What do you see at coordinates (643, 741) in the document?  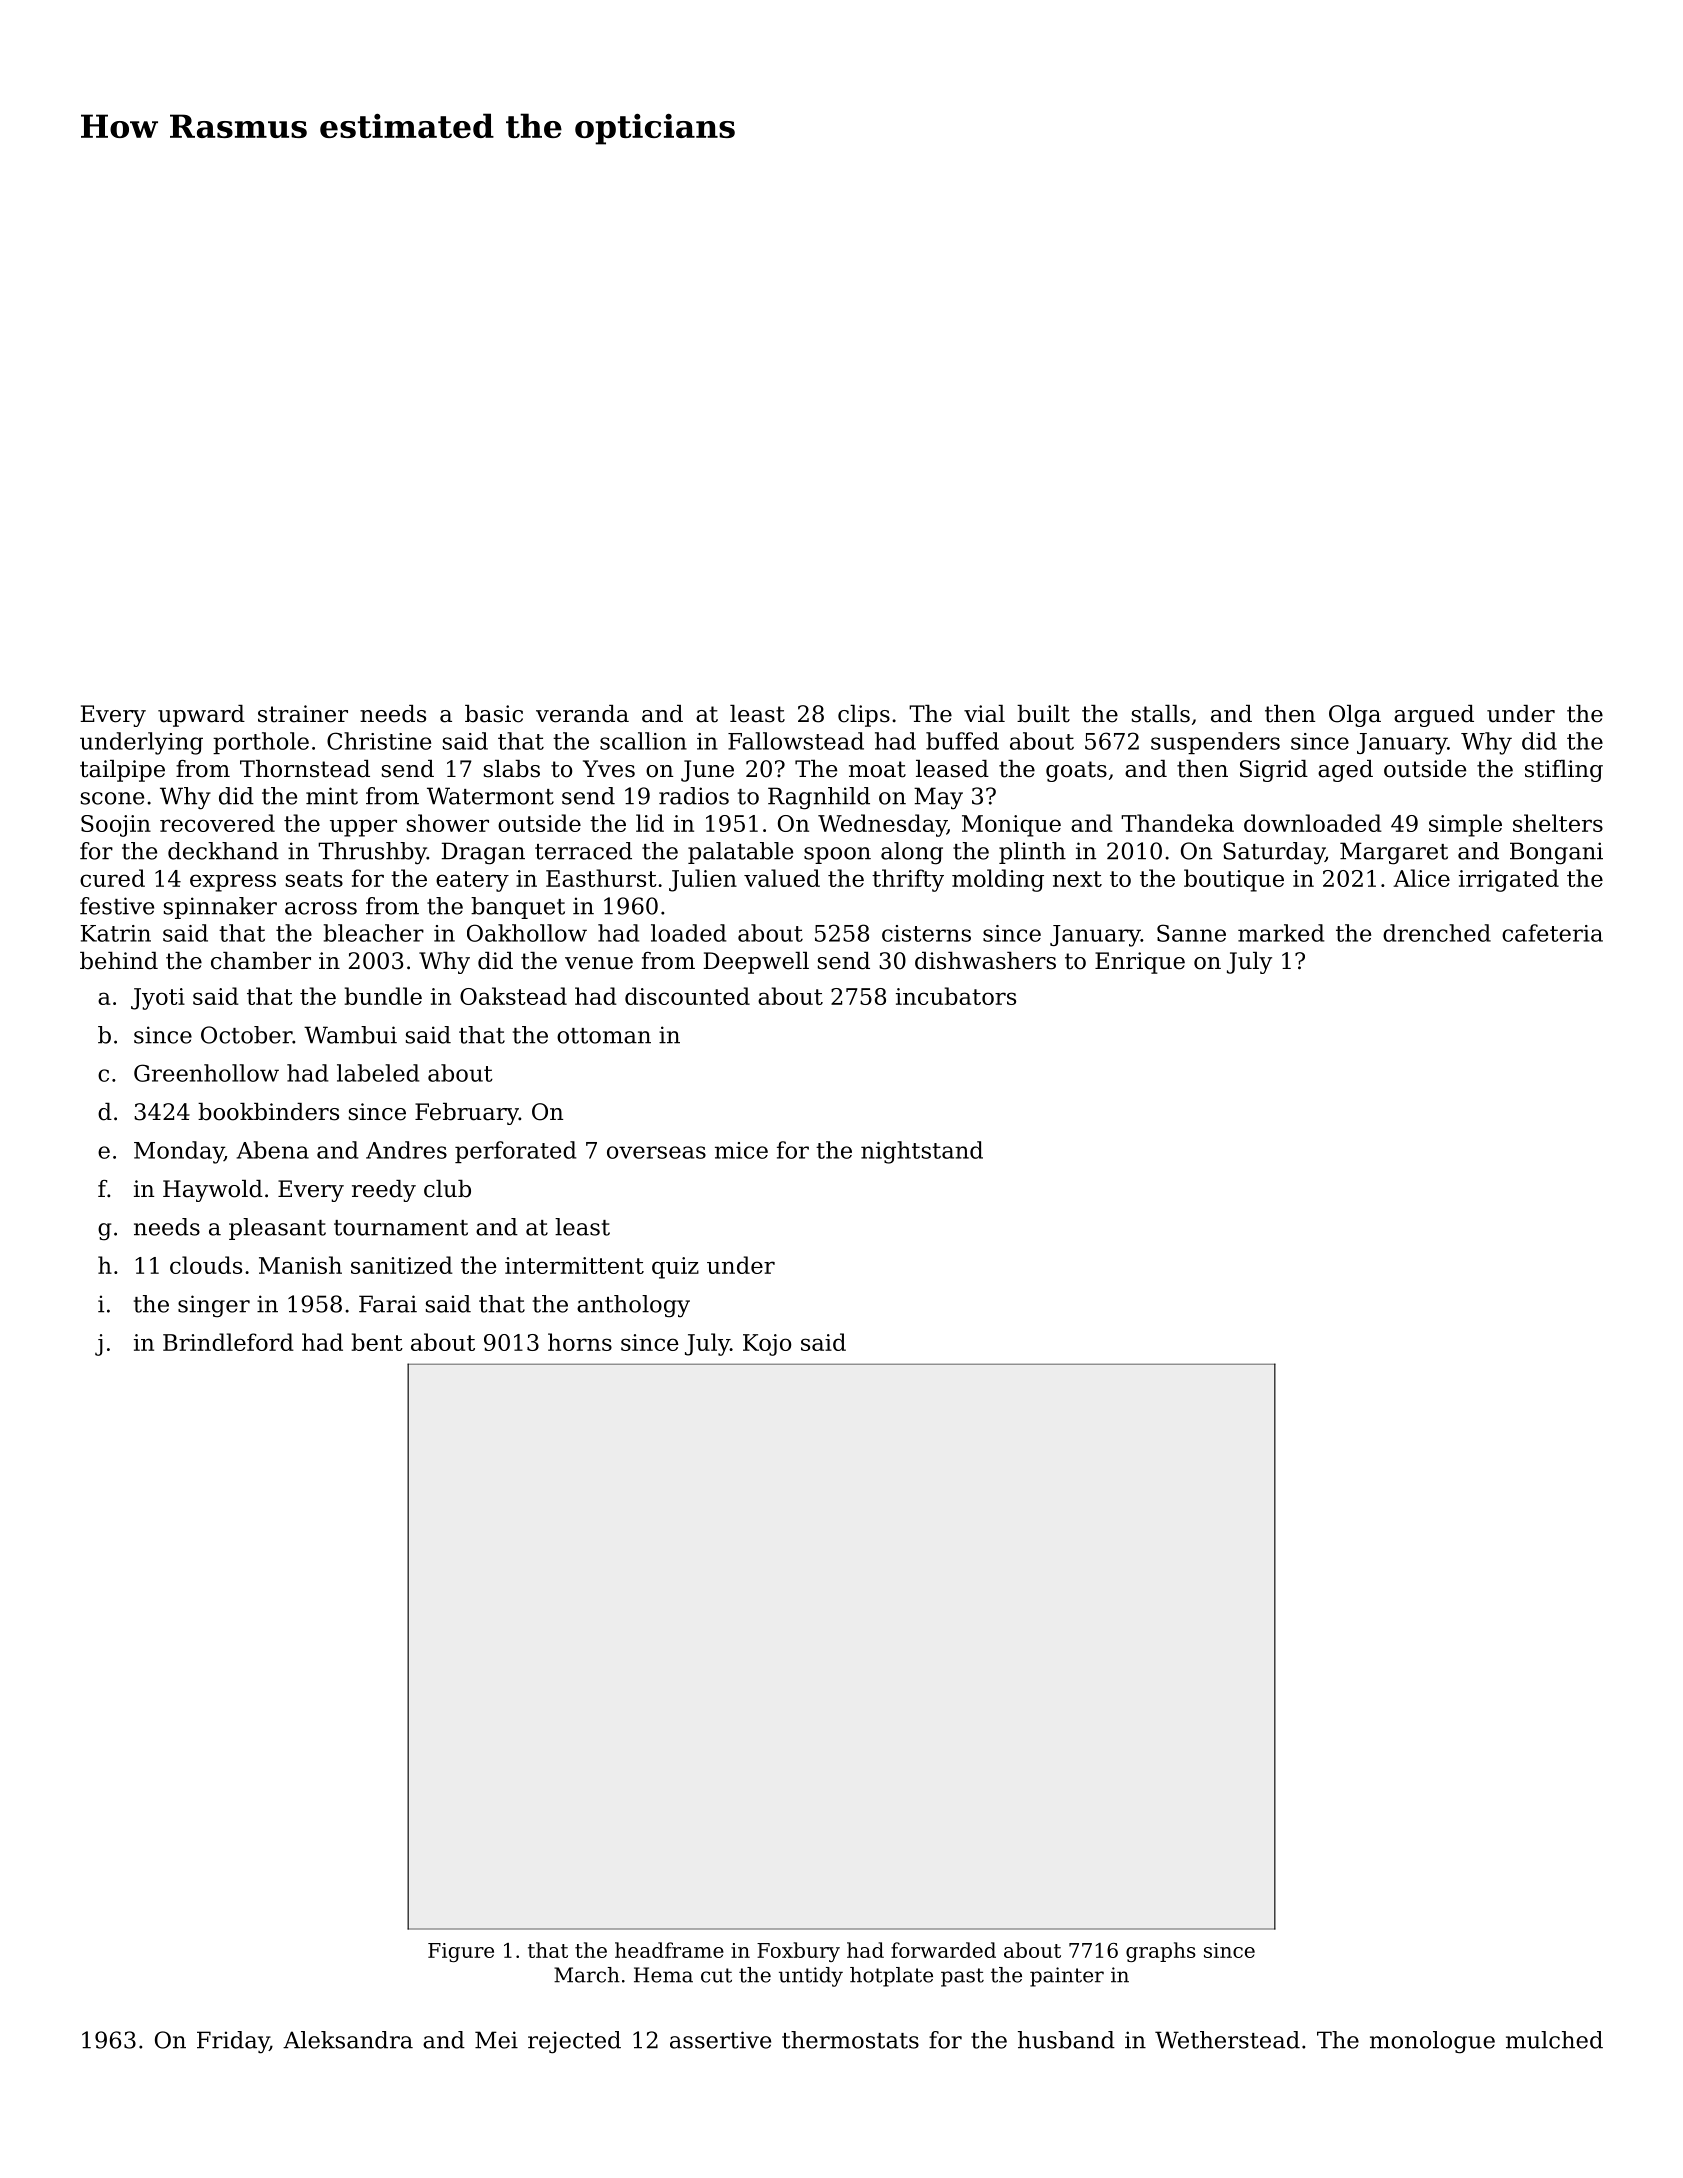 I see `scallion` at bounding box center [643, 741].
